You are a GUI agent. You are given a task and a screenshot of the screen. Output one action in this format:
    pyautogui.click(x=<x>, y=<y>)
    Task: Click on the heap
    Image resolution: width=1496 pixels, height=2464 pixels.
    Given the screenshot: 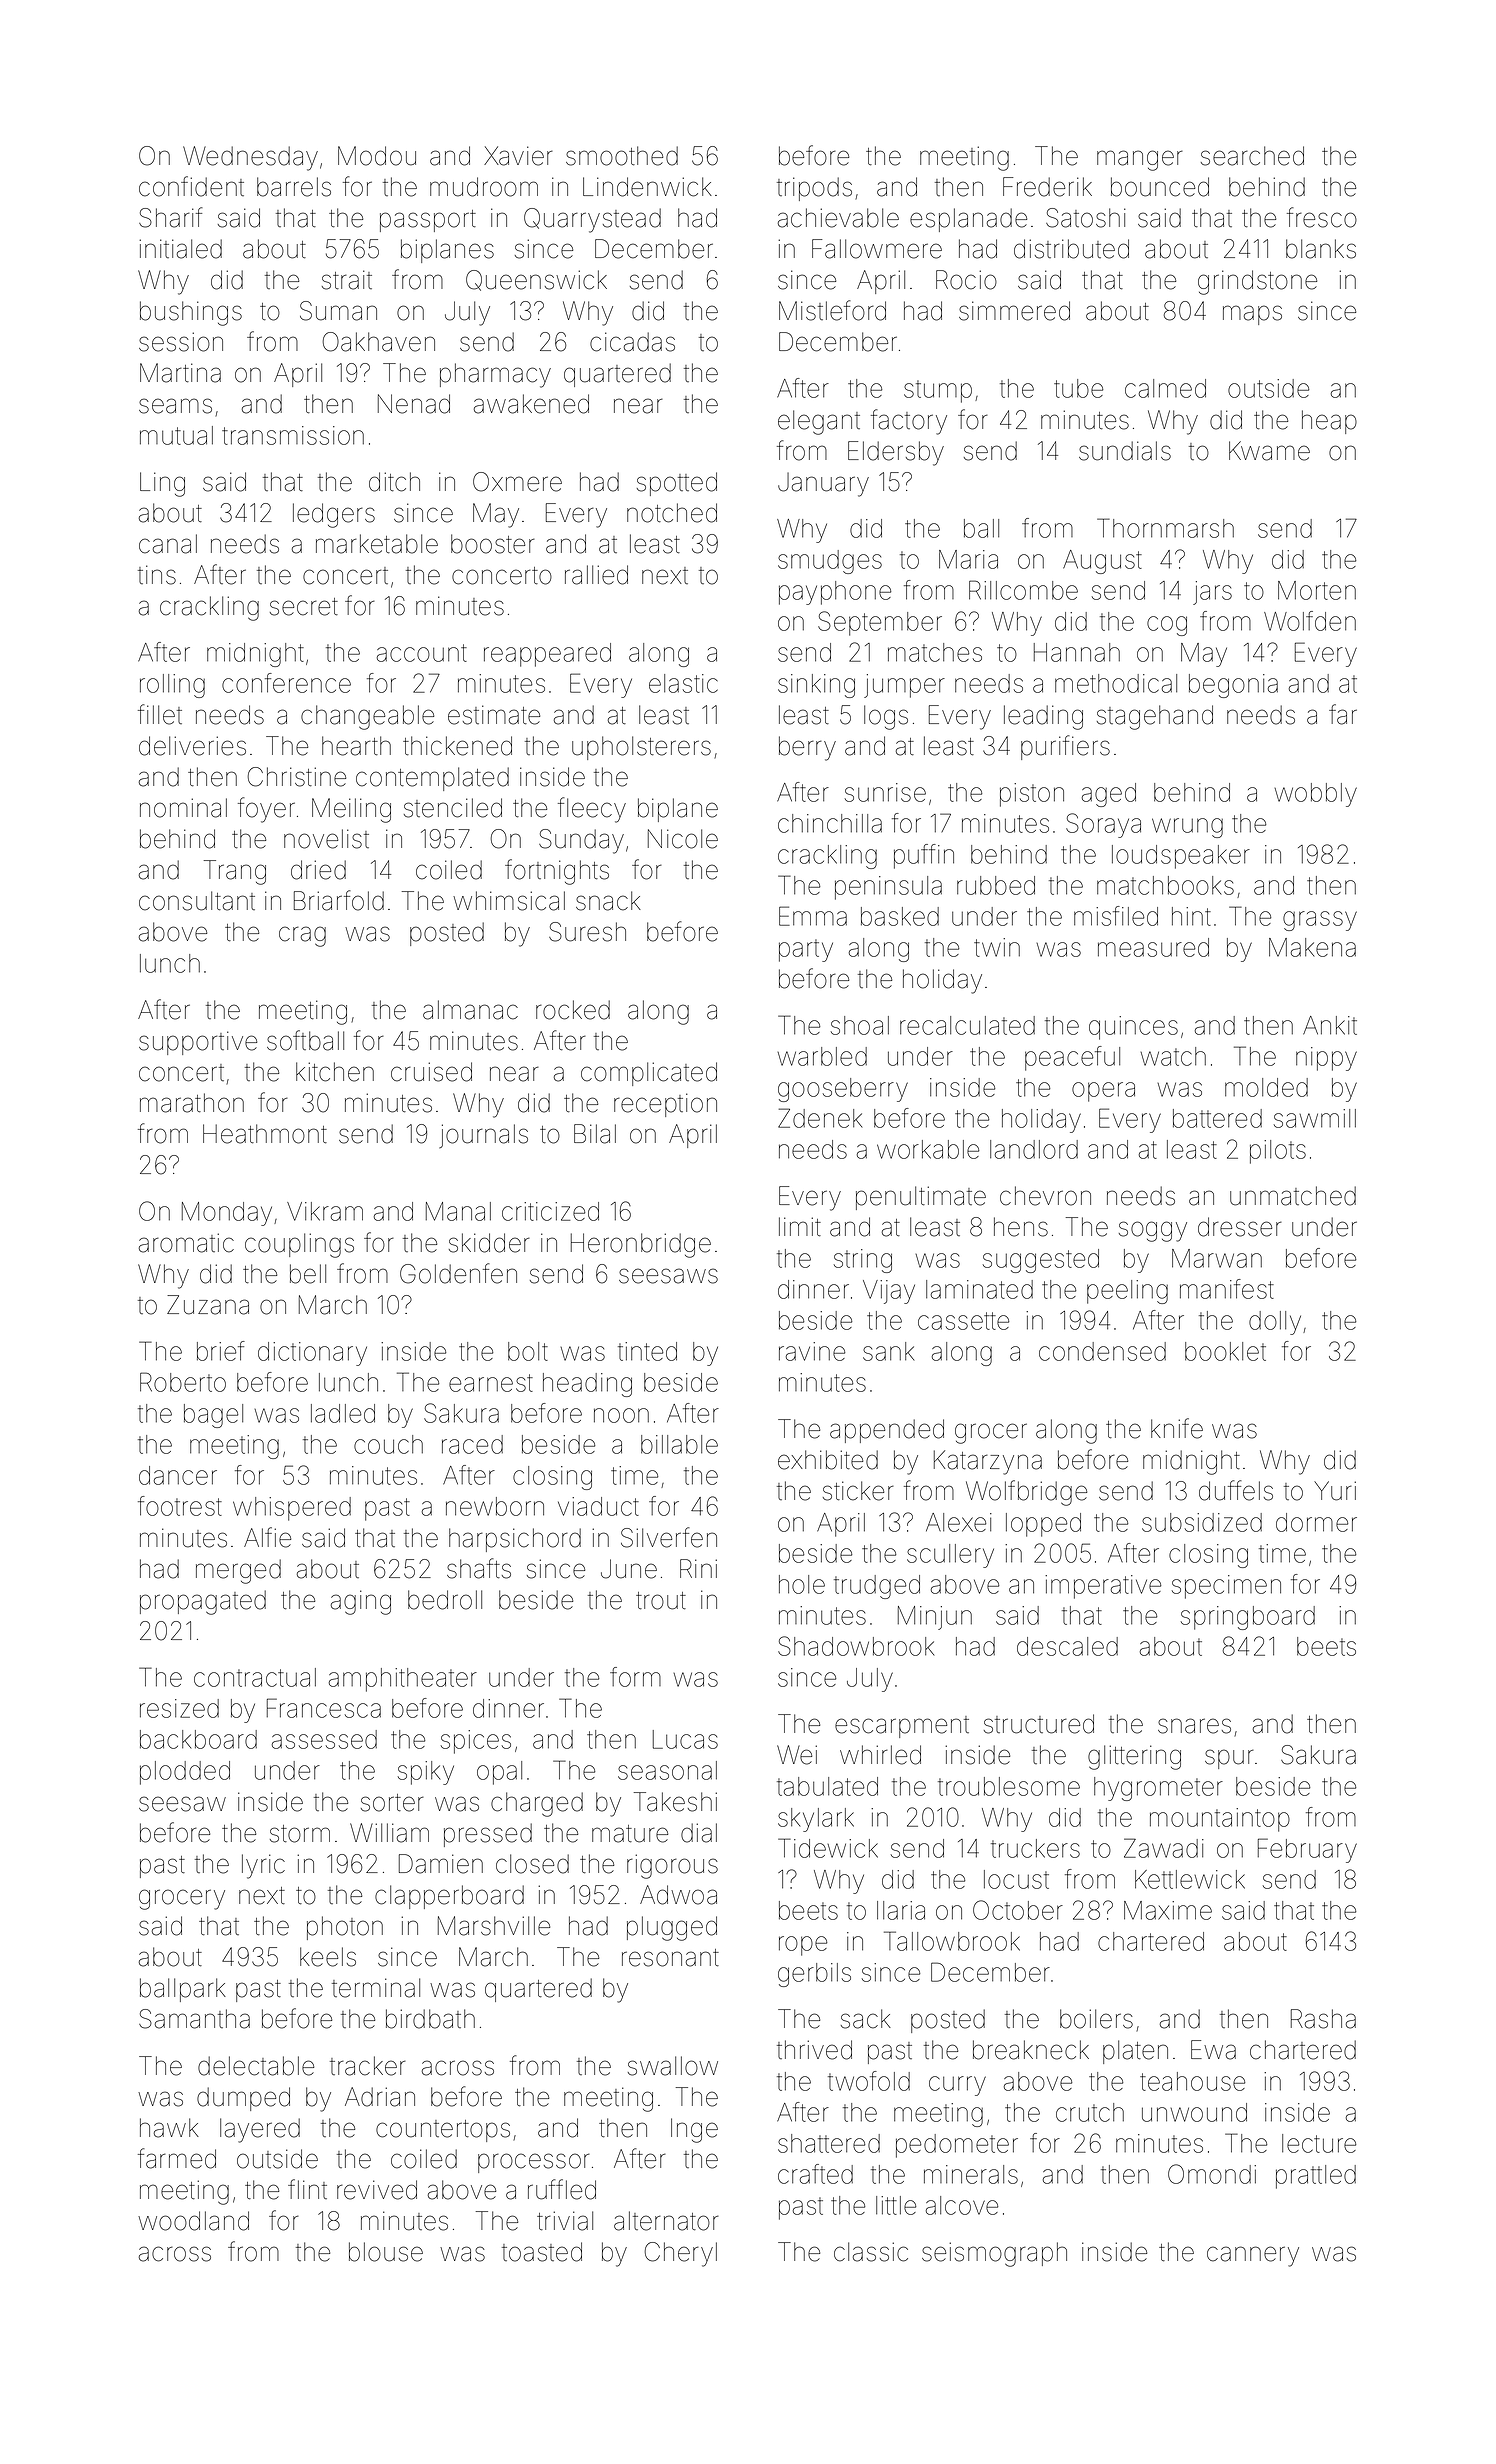 What is the action you would take?
    pyautogui.click(x=1329, y=422)
